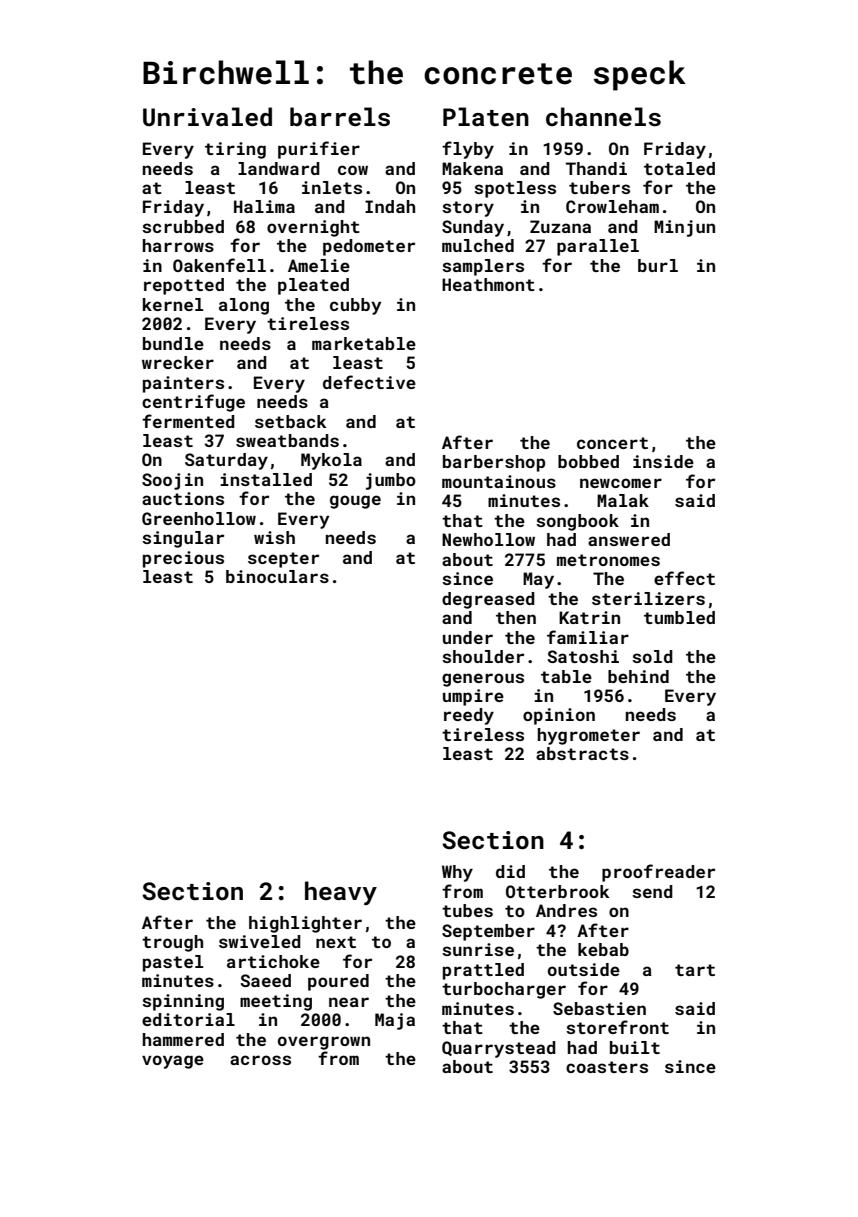 This document has width=858, height=1217. What do you see at coordinates (695, 970) in the document?
I see `tart` at bounding box center [695, 970].
